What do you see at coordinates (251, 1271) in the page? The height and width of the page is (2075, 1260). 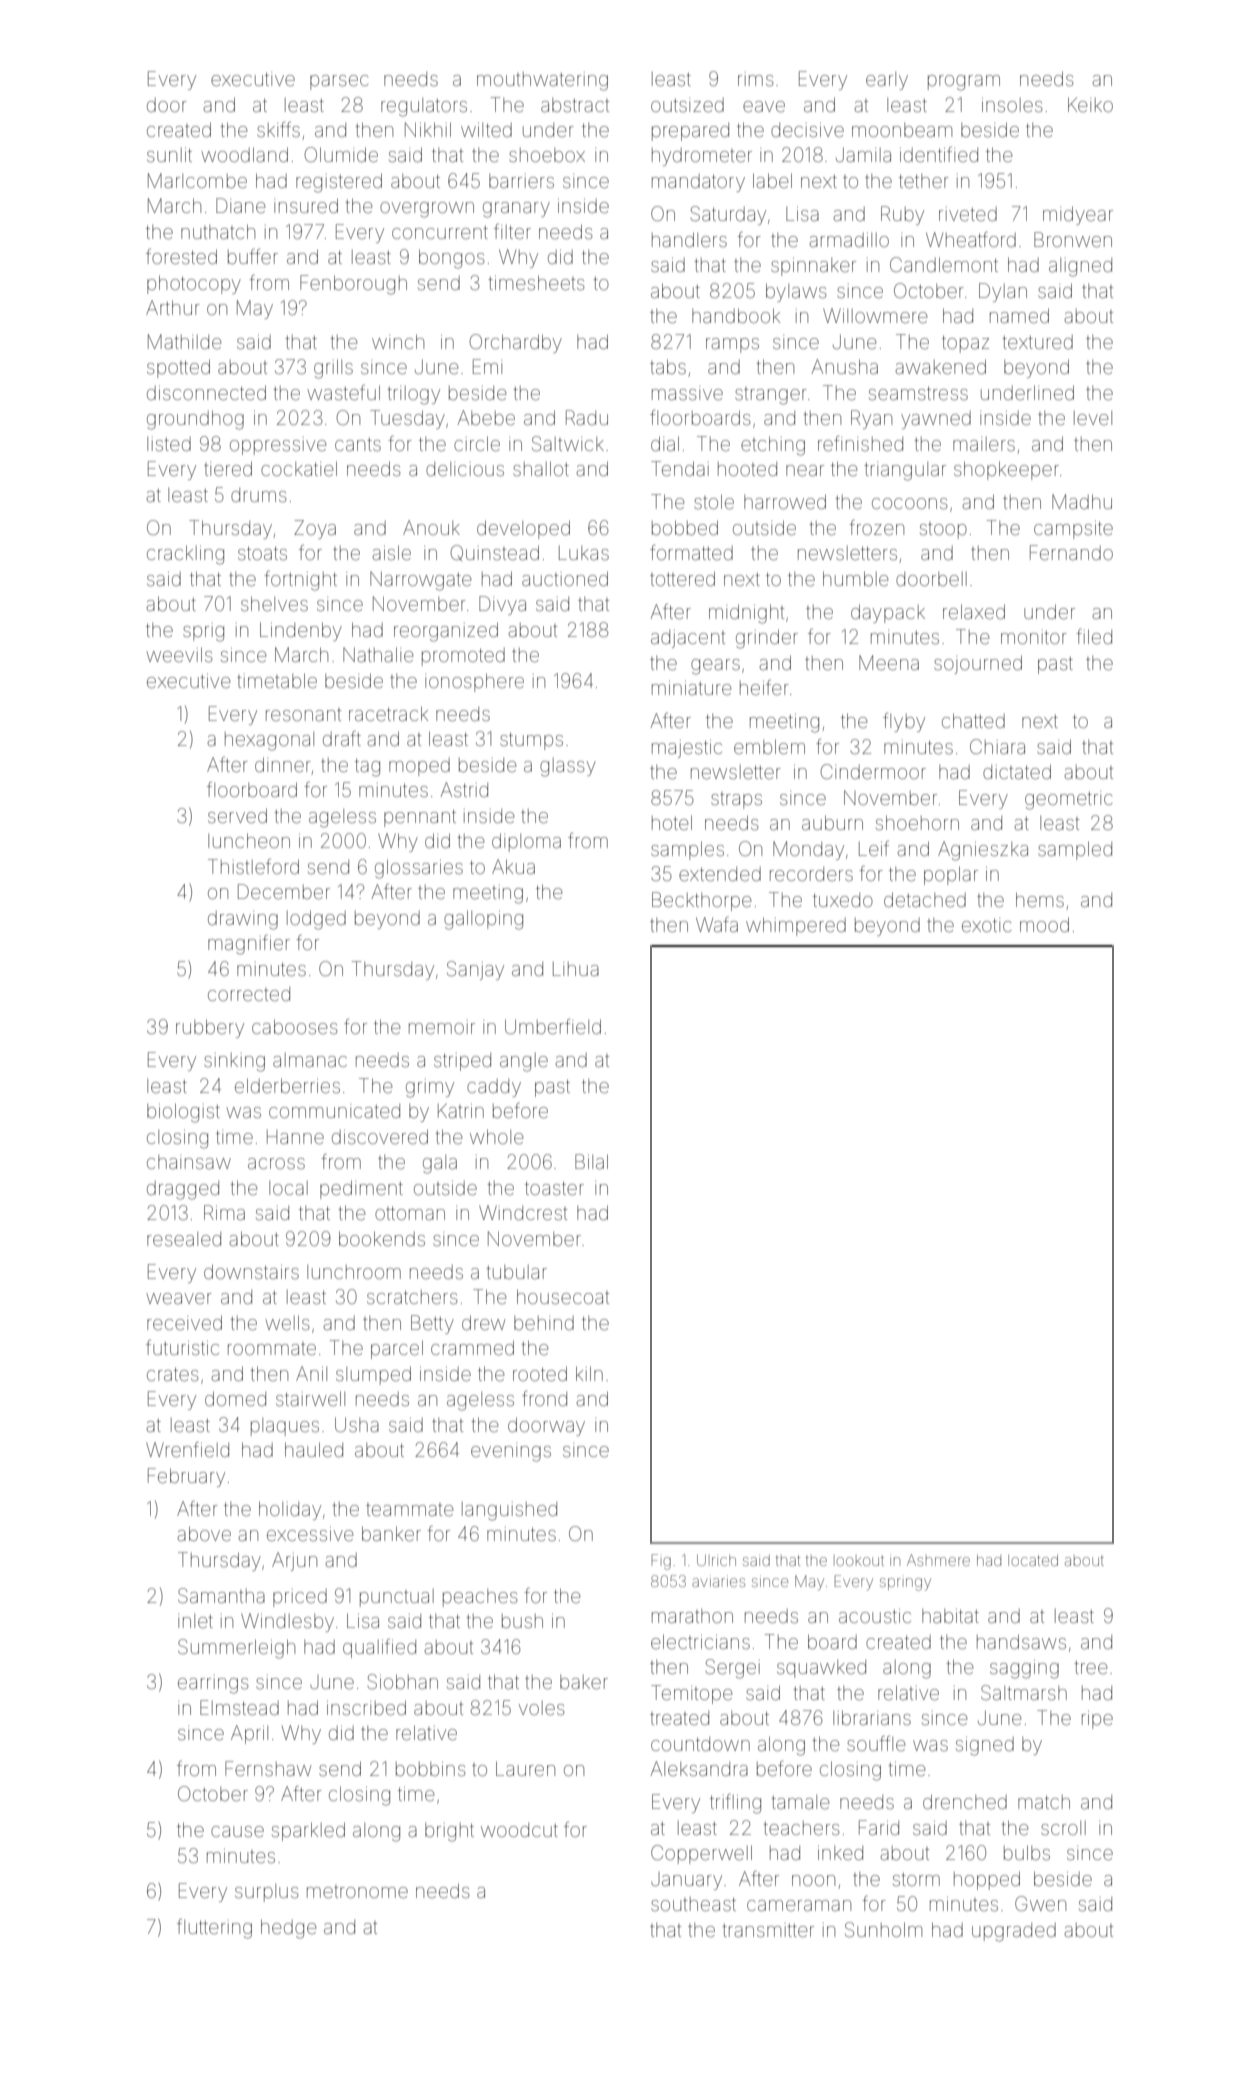 I see `downstairs` at bounding box center [251, 1271].
